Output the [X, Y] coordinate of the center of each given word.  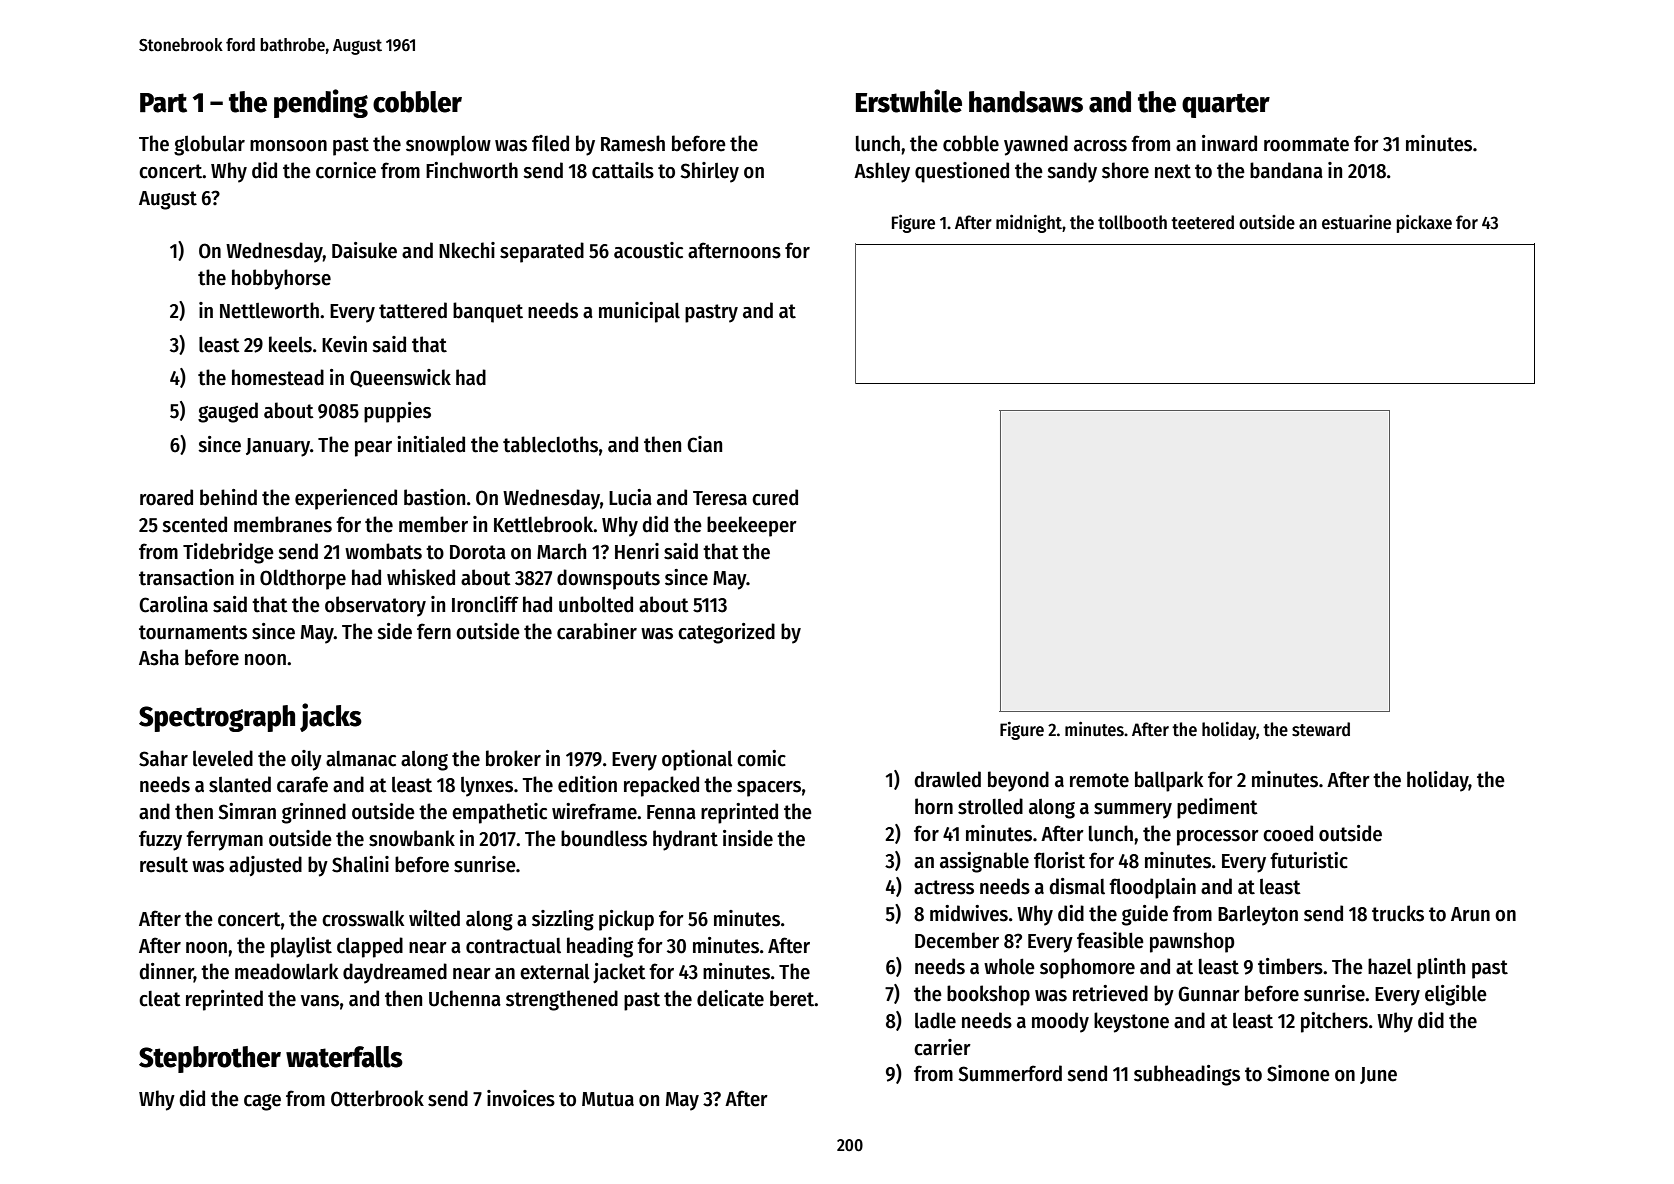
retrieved [1110, 993]
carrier [942, 1047]
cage [262, 1102]
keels [290, 344]
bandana [1286, 170]
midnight [1029, 224]
